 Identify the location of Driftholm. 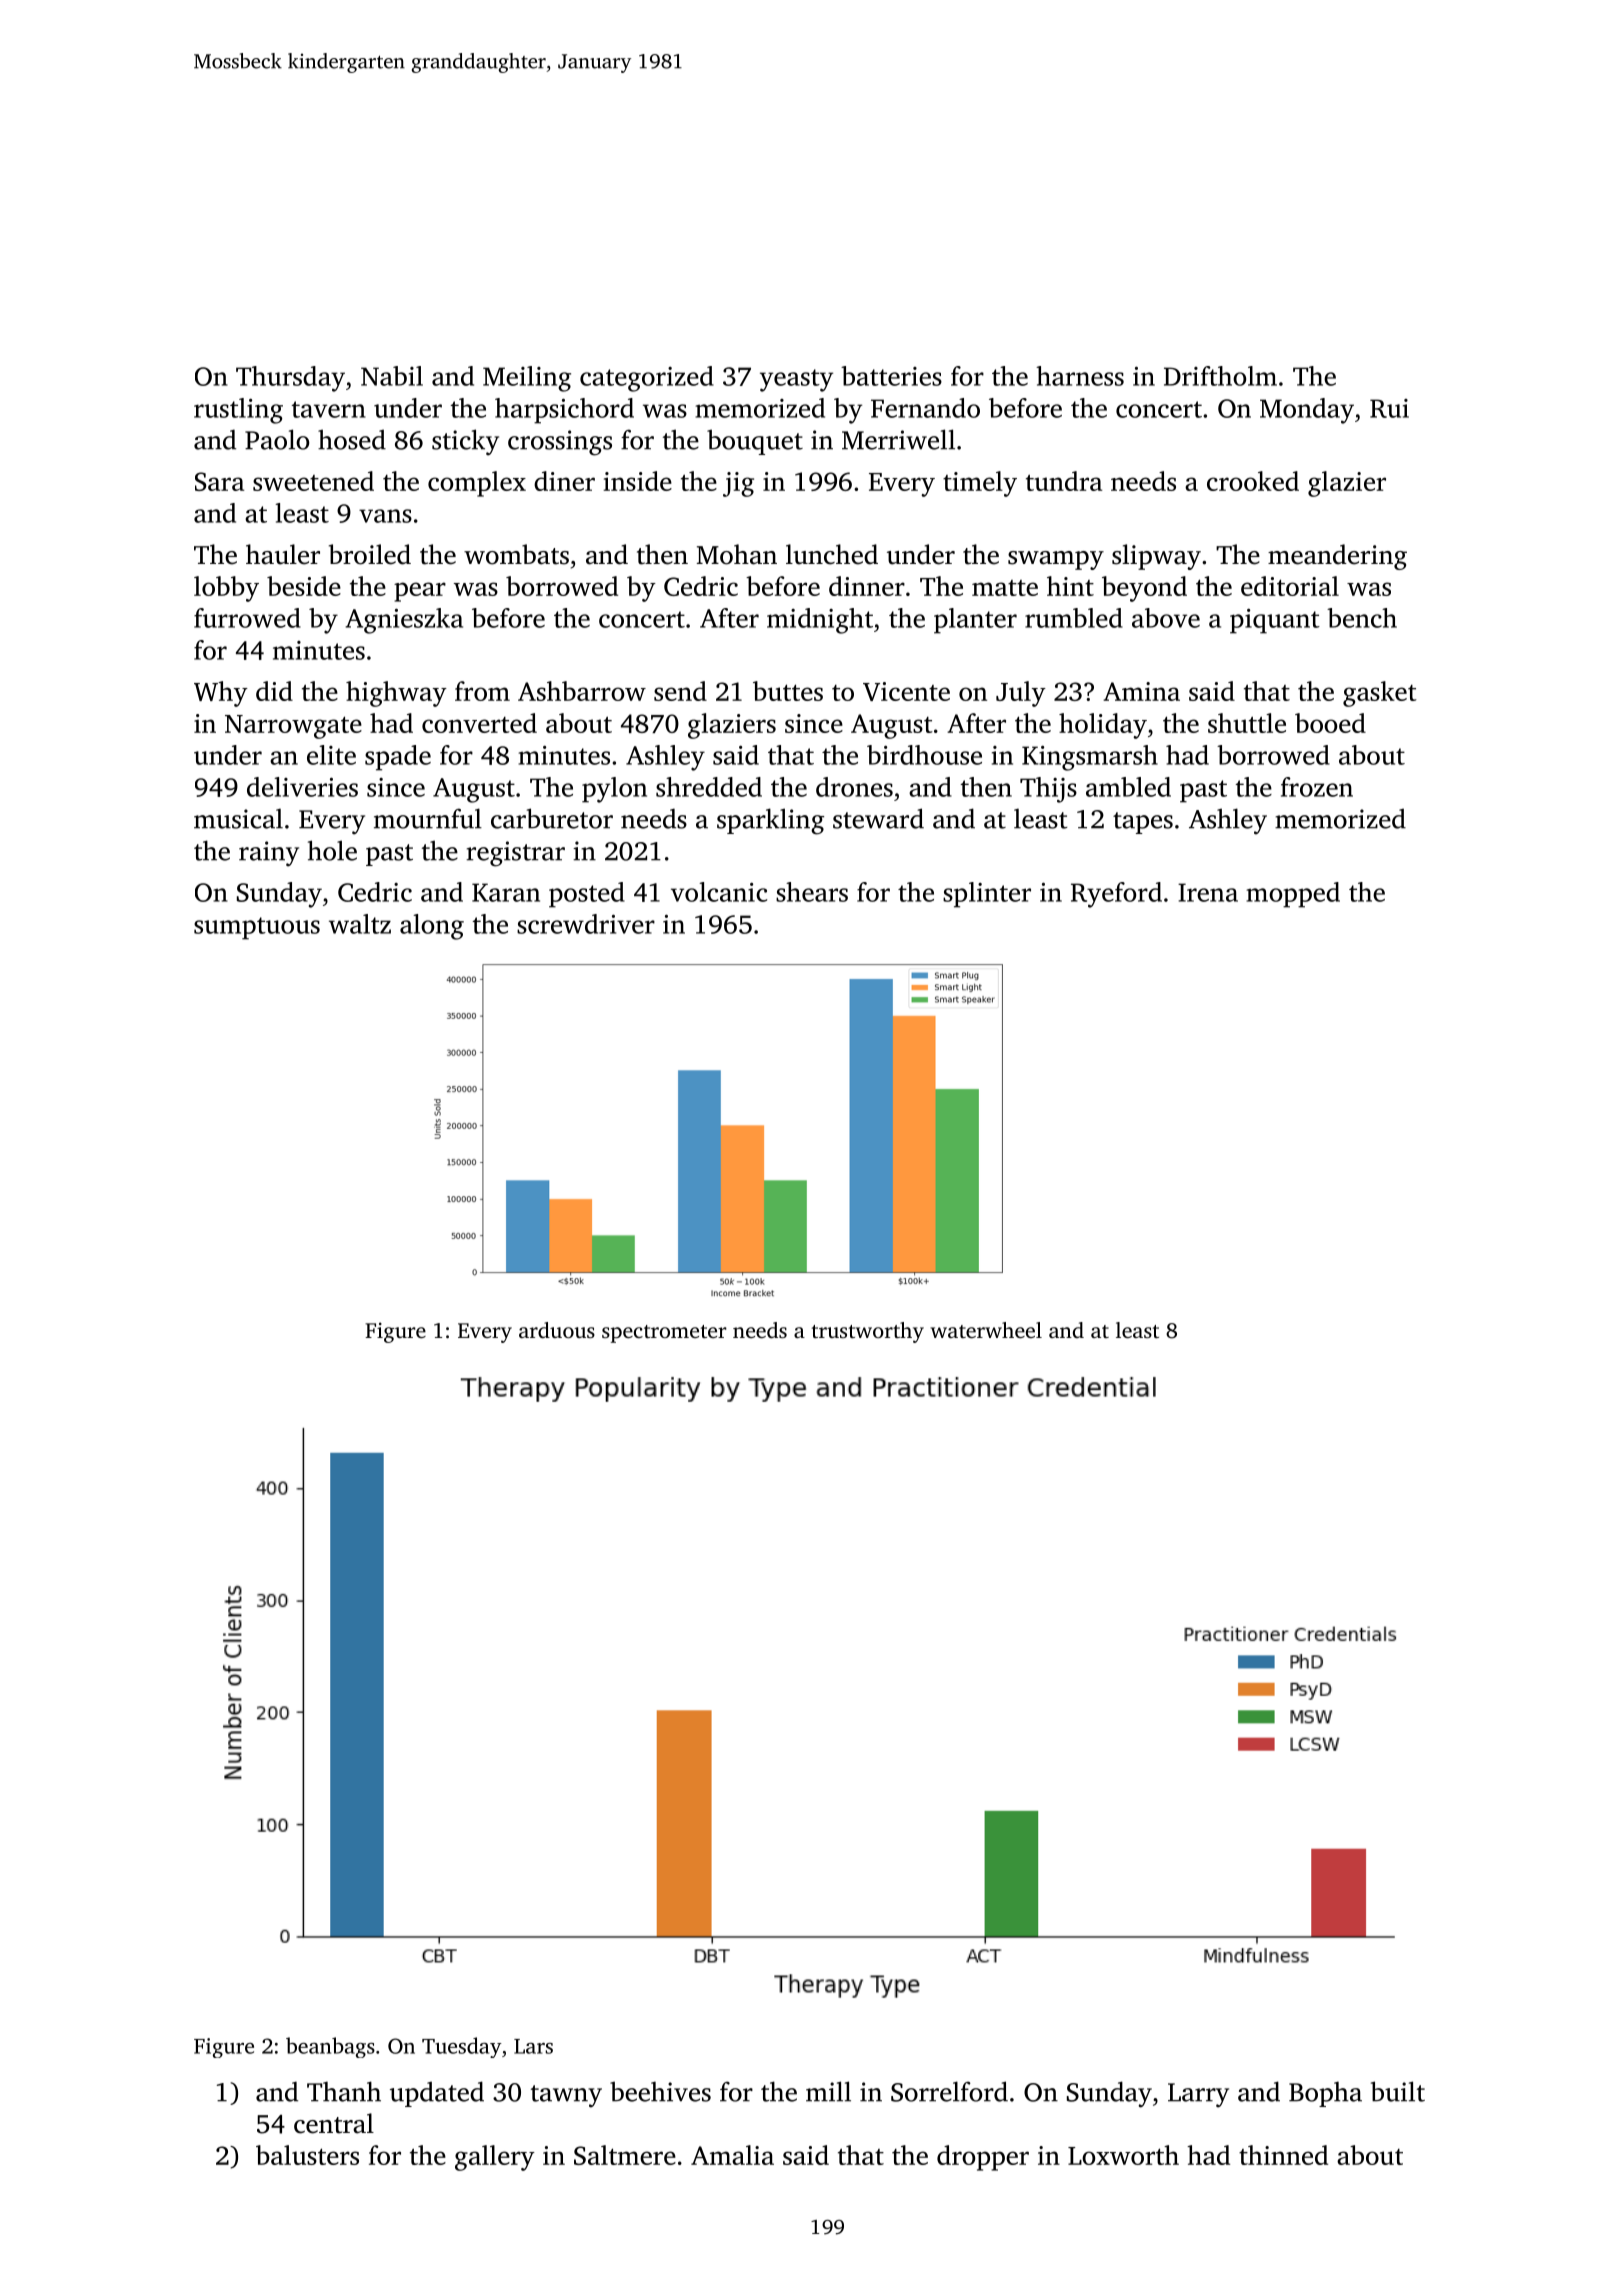
(1220, 376).
